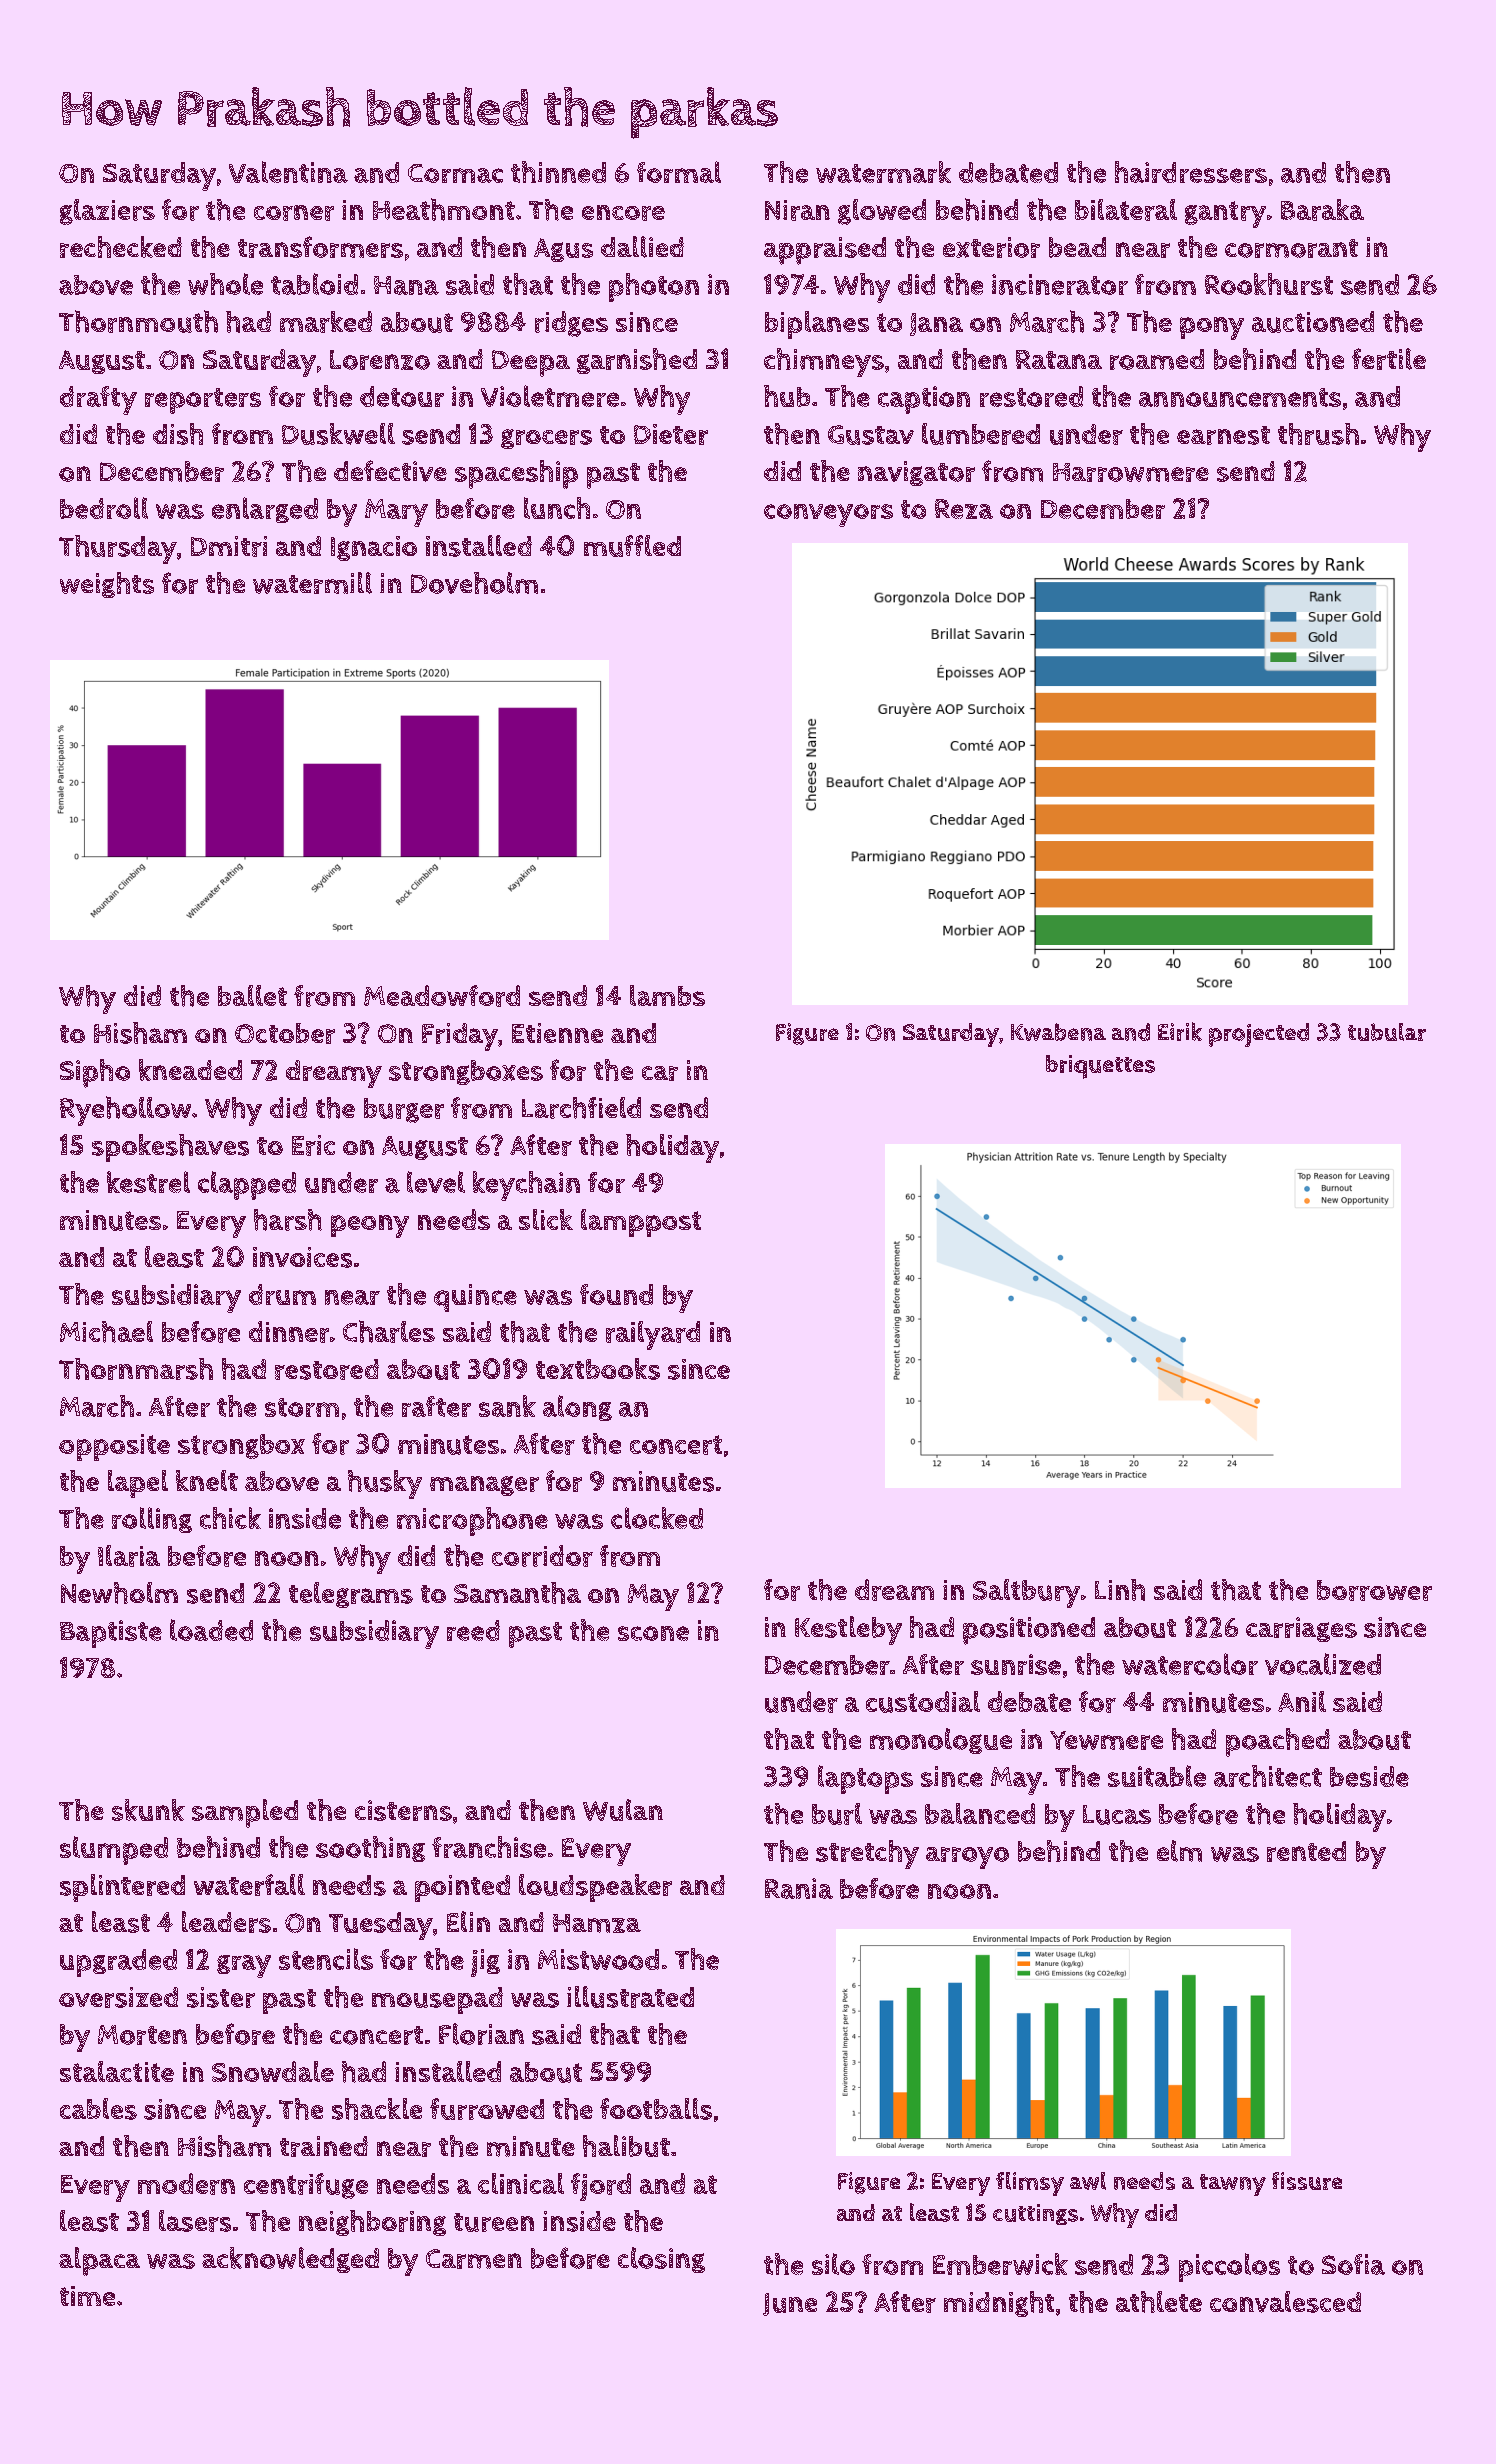 This document has height=2464, width=1496. Describe the element at coordinates (1060, 284) in the document. I see `incinerator` at that location.
